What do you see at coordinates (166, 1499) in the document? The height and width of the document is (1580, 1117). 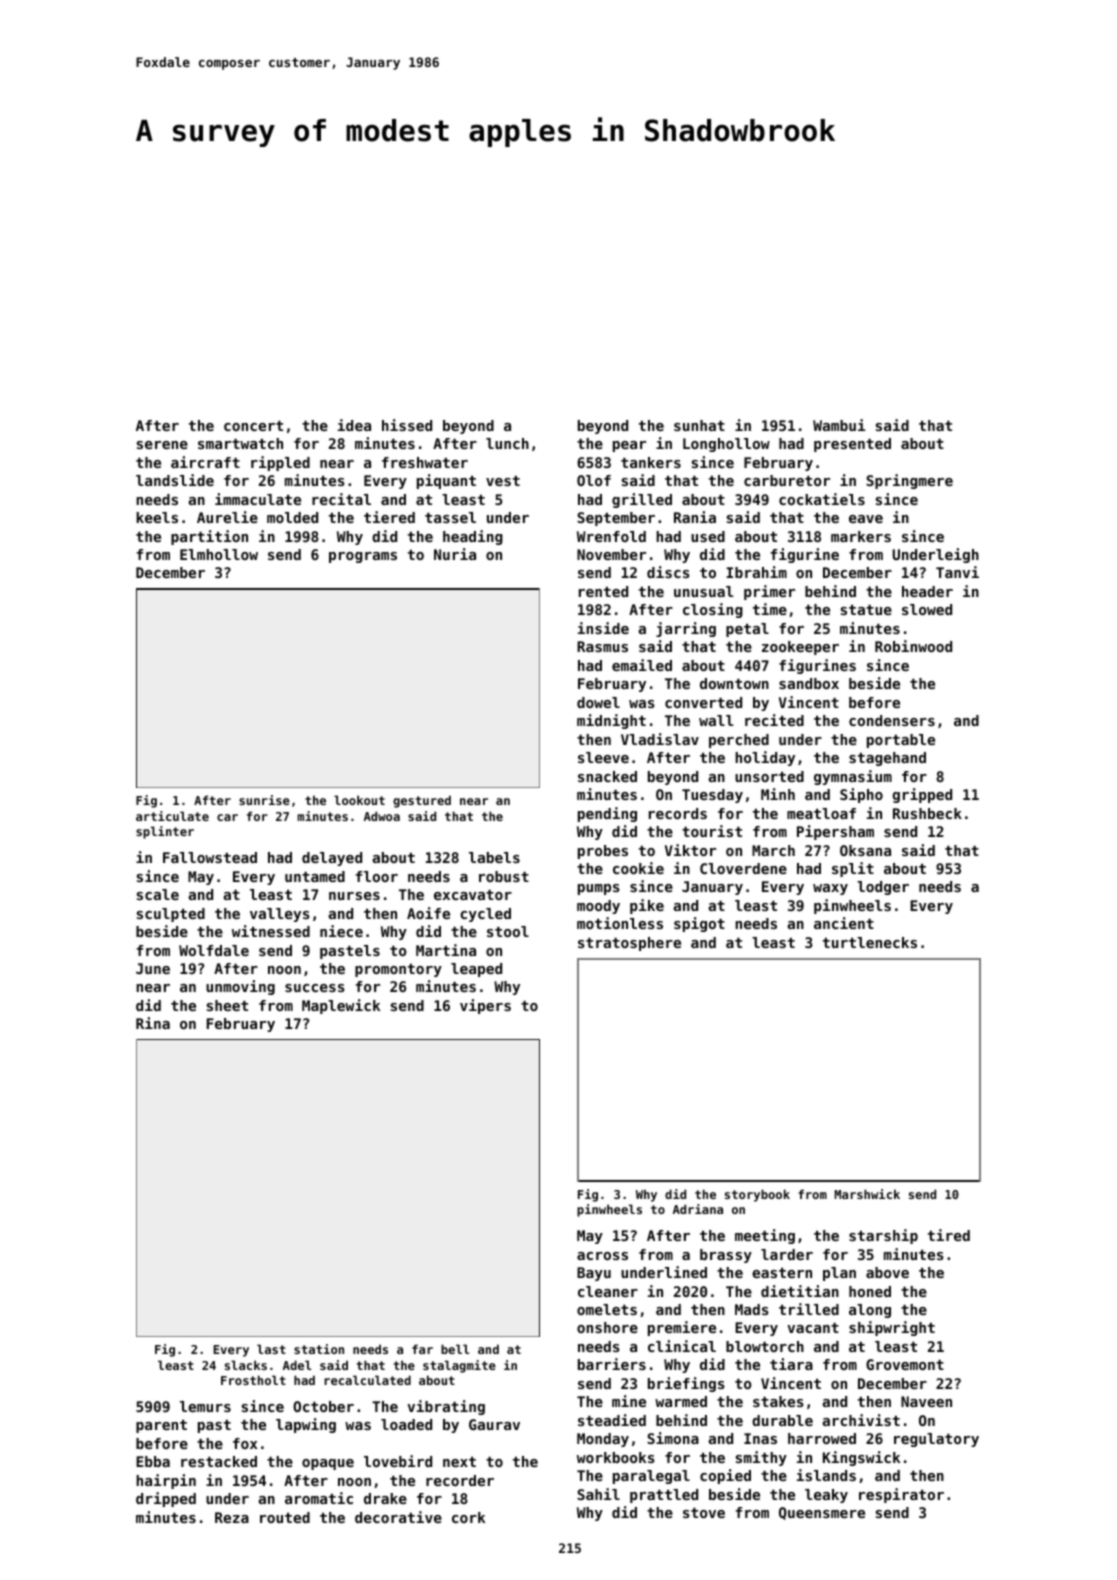 I see `dripped` at bounding box center [166, 1499].
